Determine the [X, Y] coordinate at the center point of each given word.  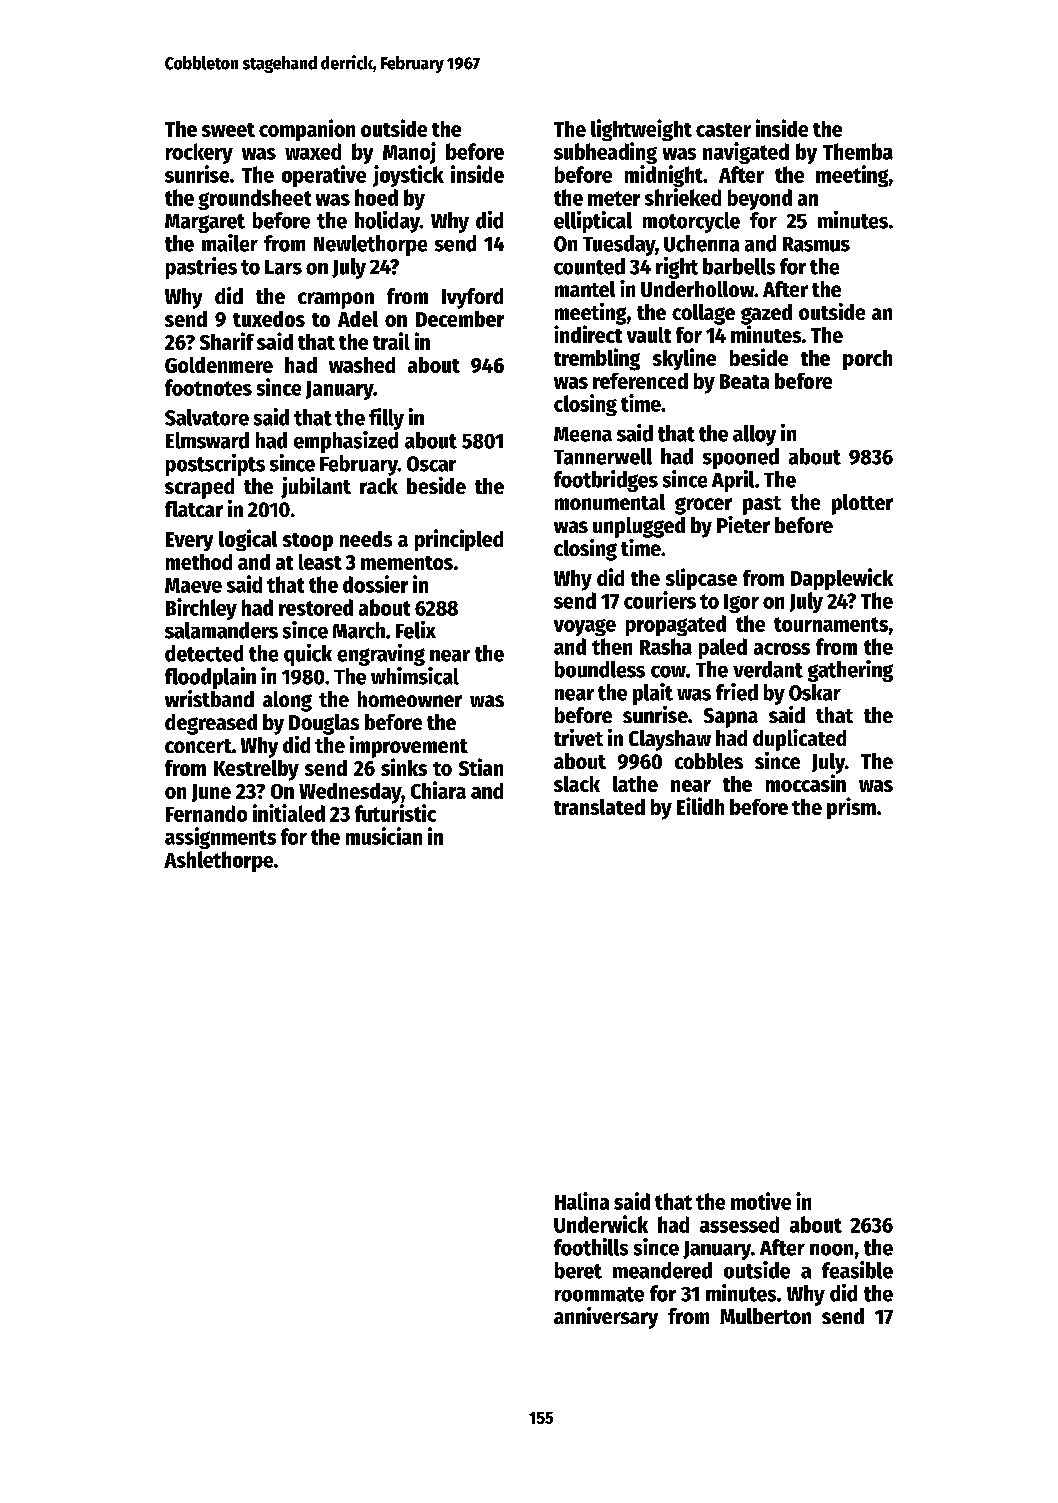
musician [384, 836]
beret [578, 1270]
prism [851, 808]
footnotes [208, 387]
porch [867, 360]
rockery [199, 153]
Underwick [601, 1224]
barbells [739, 266]
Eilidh [700, 806]
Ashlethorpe [218, 861]
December [460, 319]
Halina [582, 1201]
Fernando [206, 813]
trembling [597, 359]
